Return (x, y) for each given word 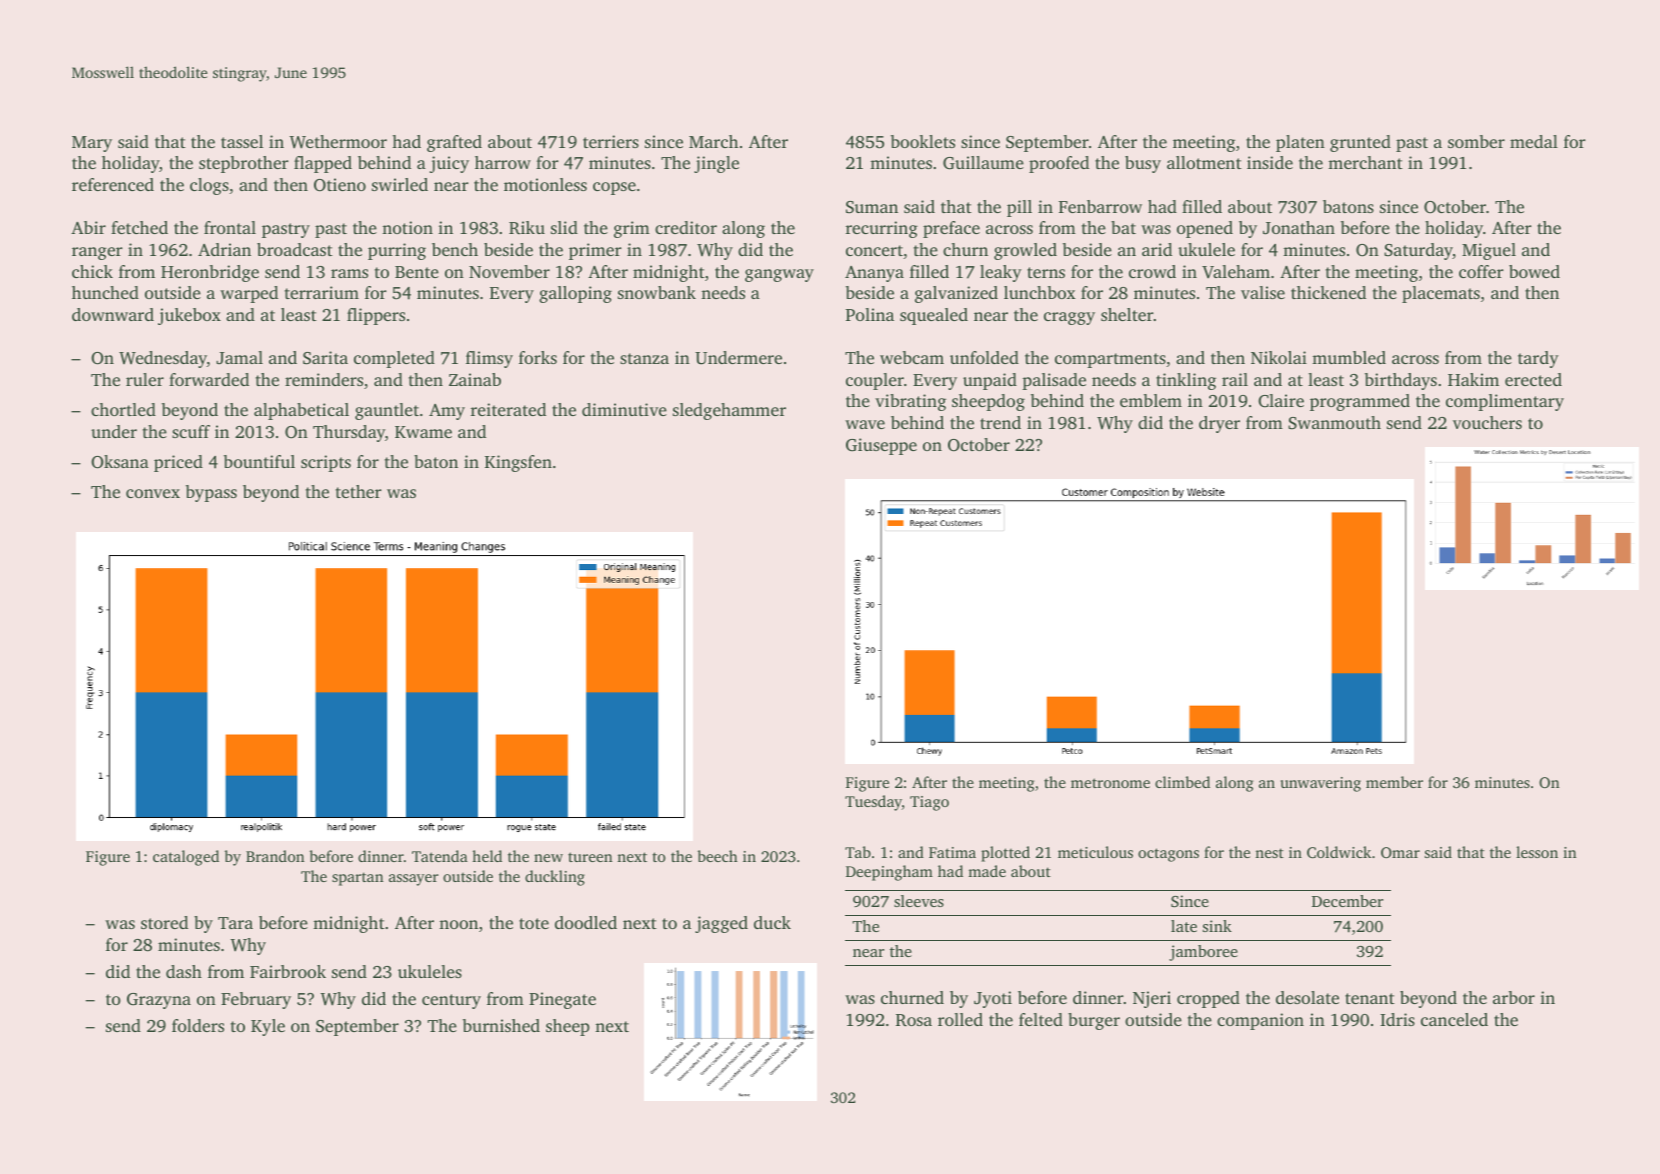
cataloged (186, 858)
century (451, 1001)
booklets (923, 141)
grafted (454, 143)
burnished (501, 1025)
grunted (1360, 143)
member (1394, 782)
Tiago (929, 803)
